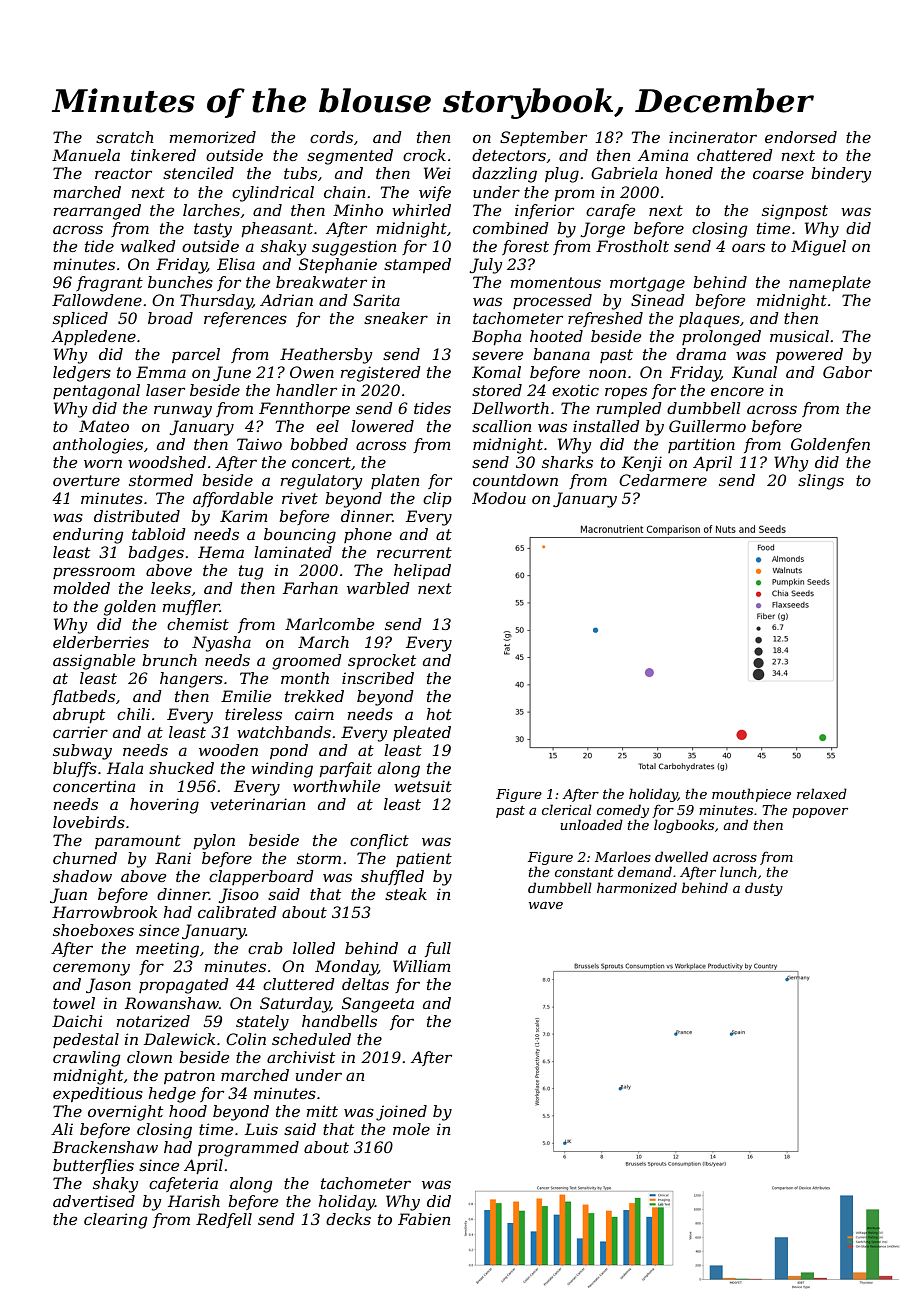 This screenshot has width=924, height=1308. What do you see at coordinates (116, 1221) in the screenshot?
I see `clearing` at bounding box center [116, 1221].
